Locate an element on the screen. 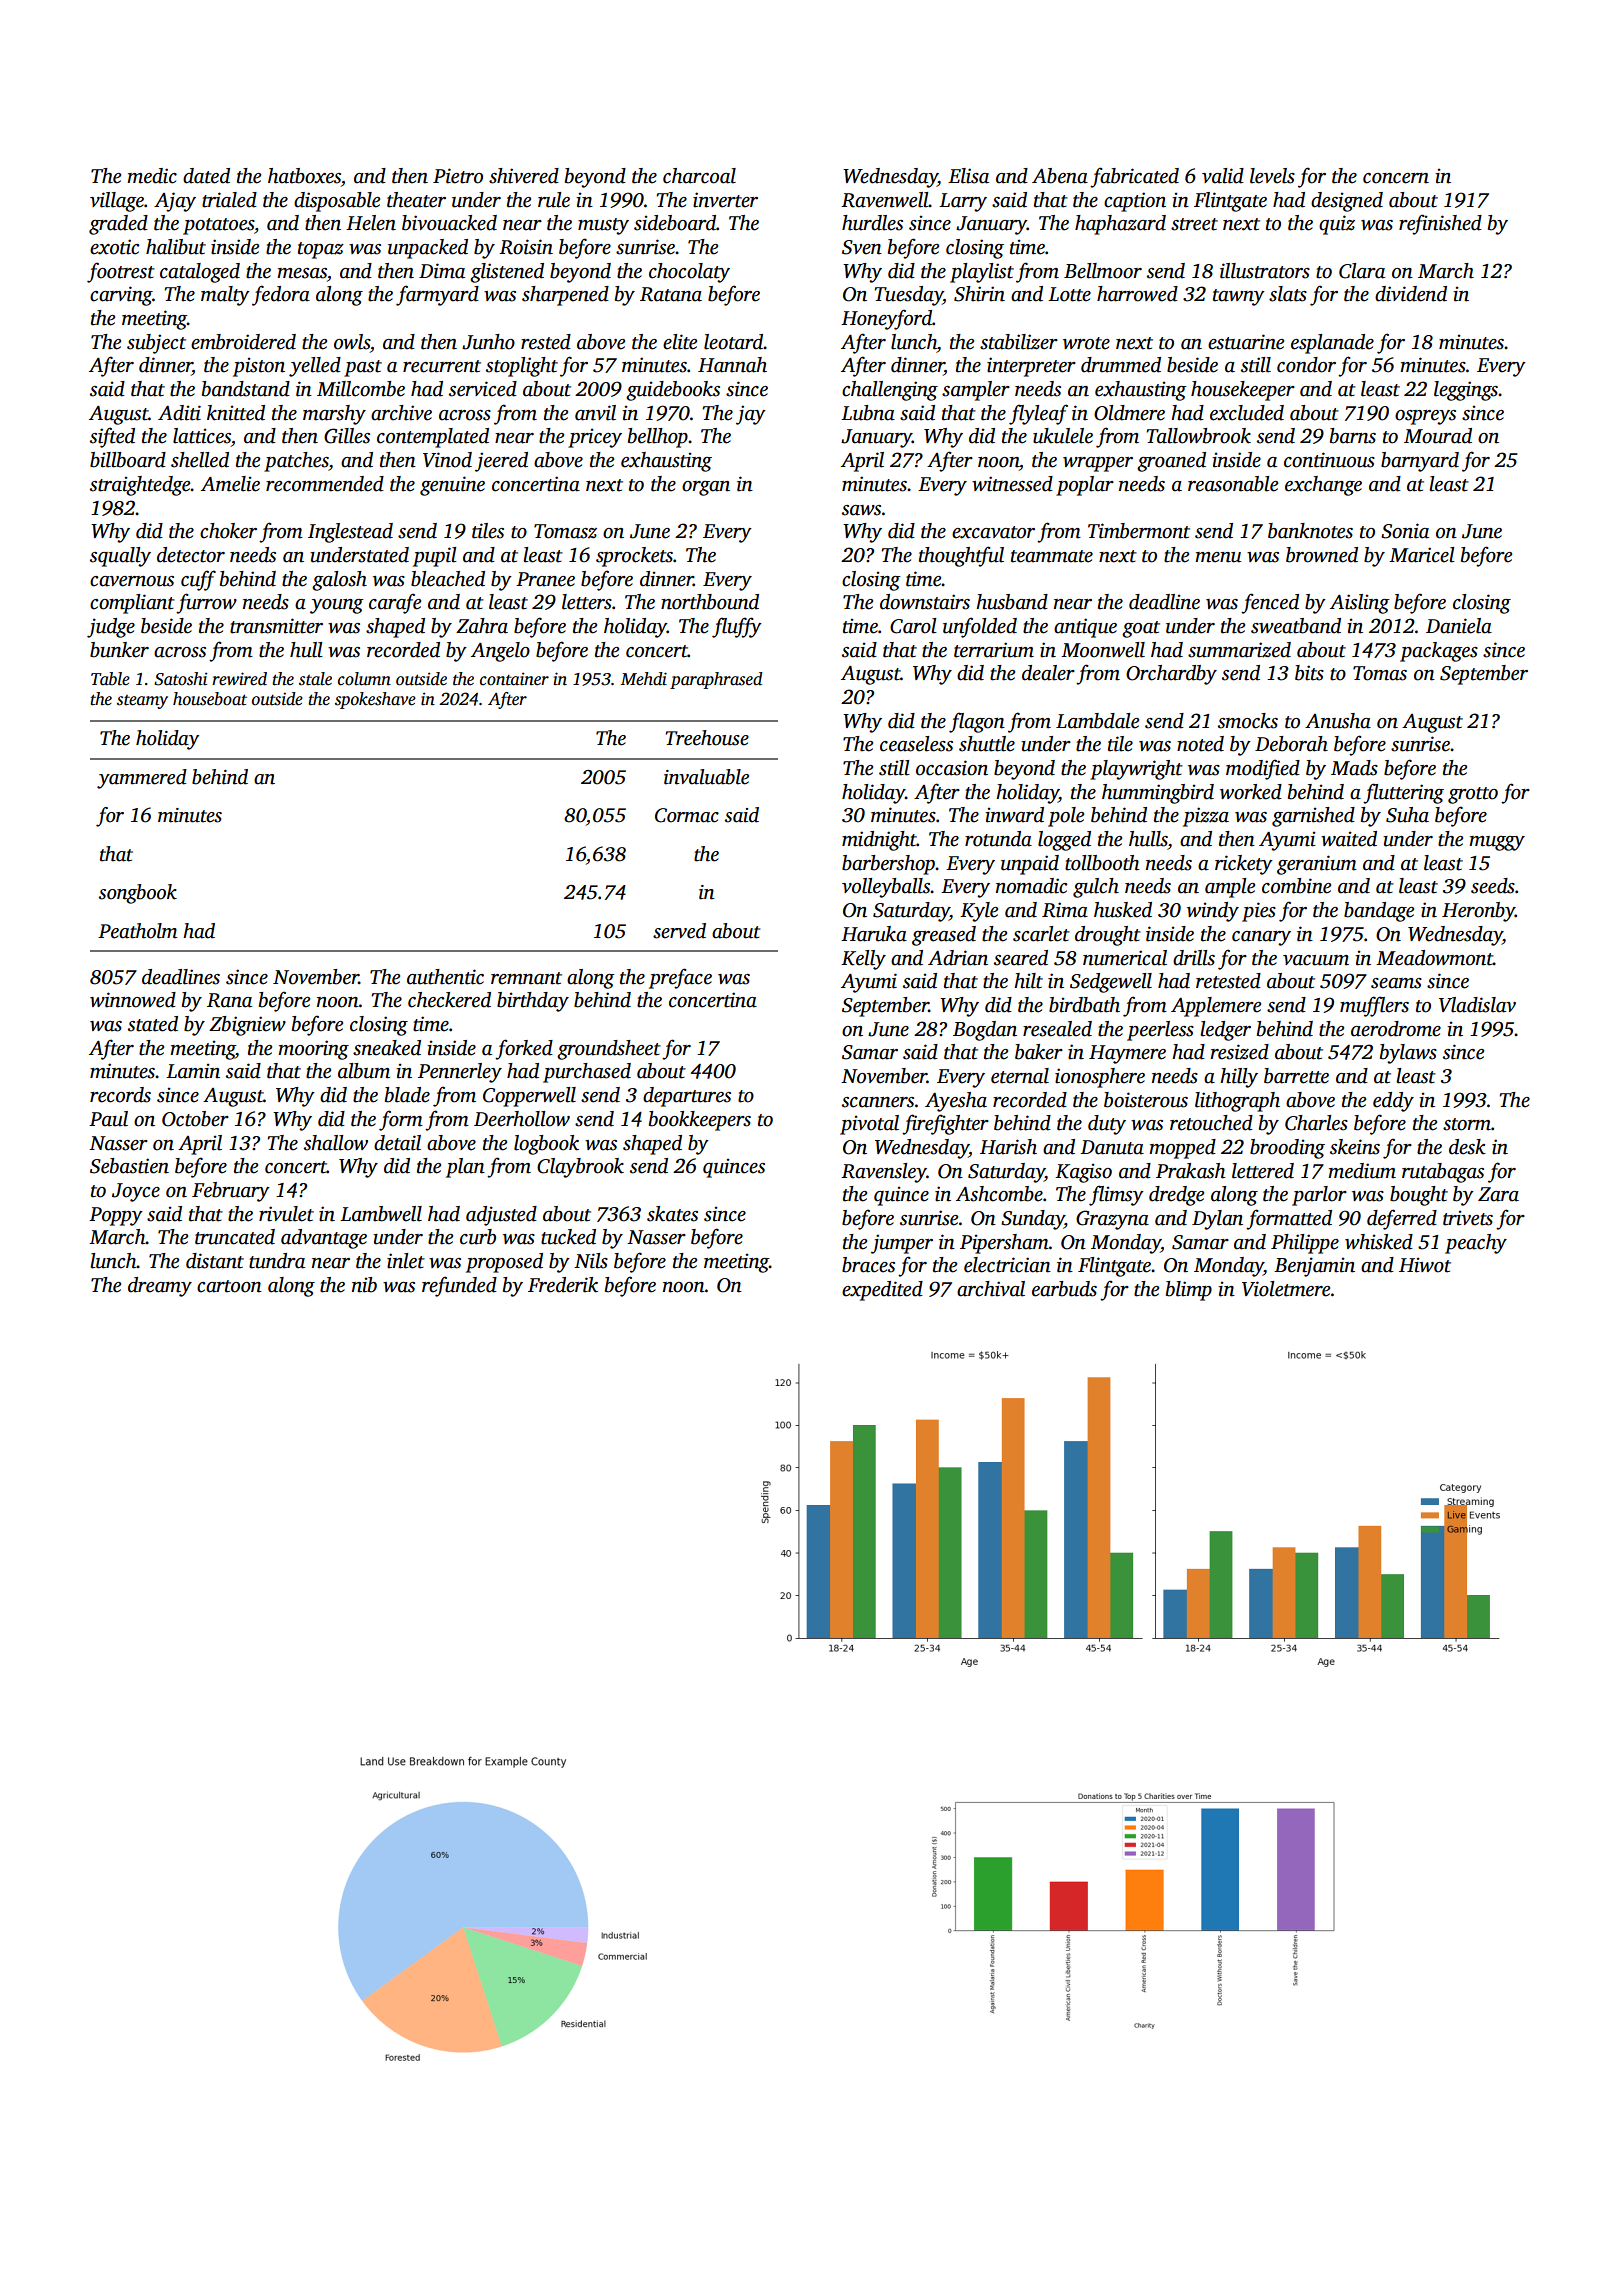 This screenshot has height=2292, width=1620. curb is located at coordinates (478, 1237).
